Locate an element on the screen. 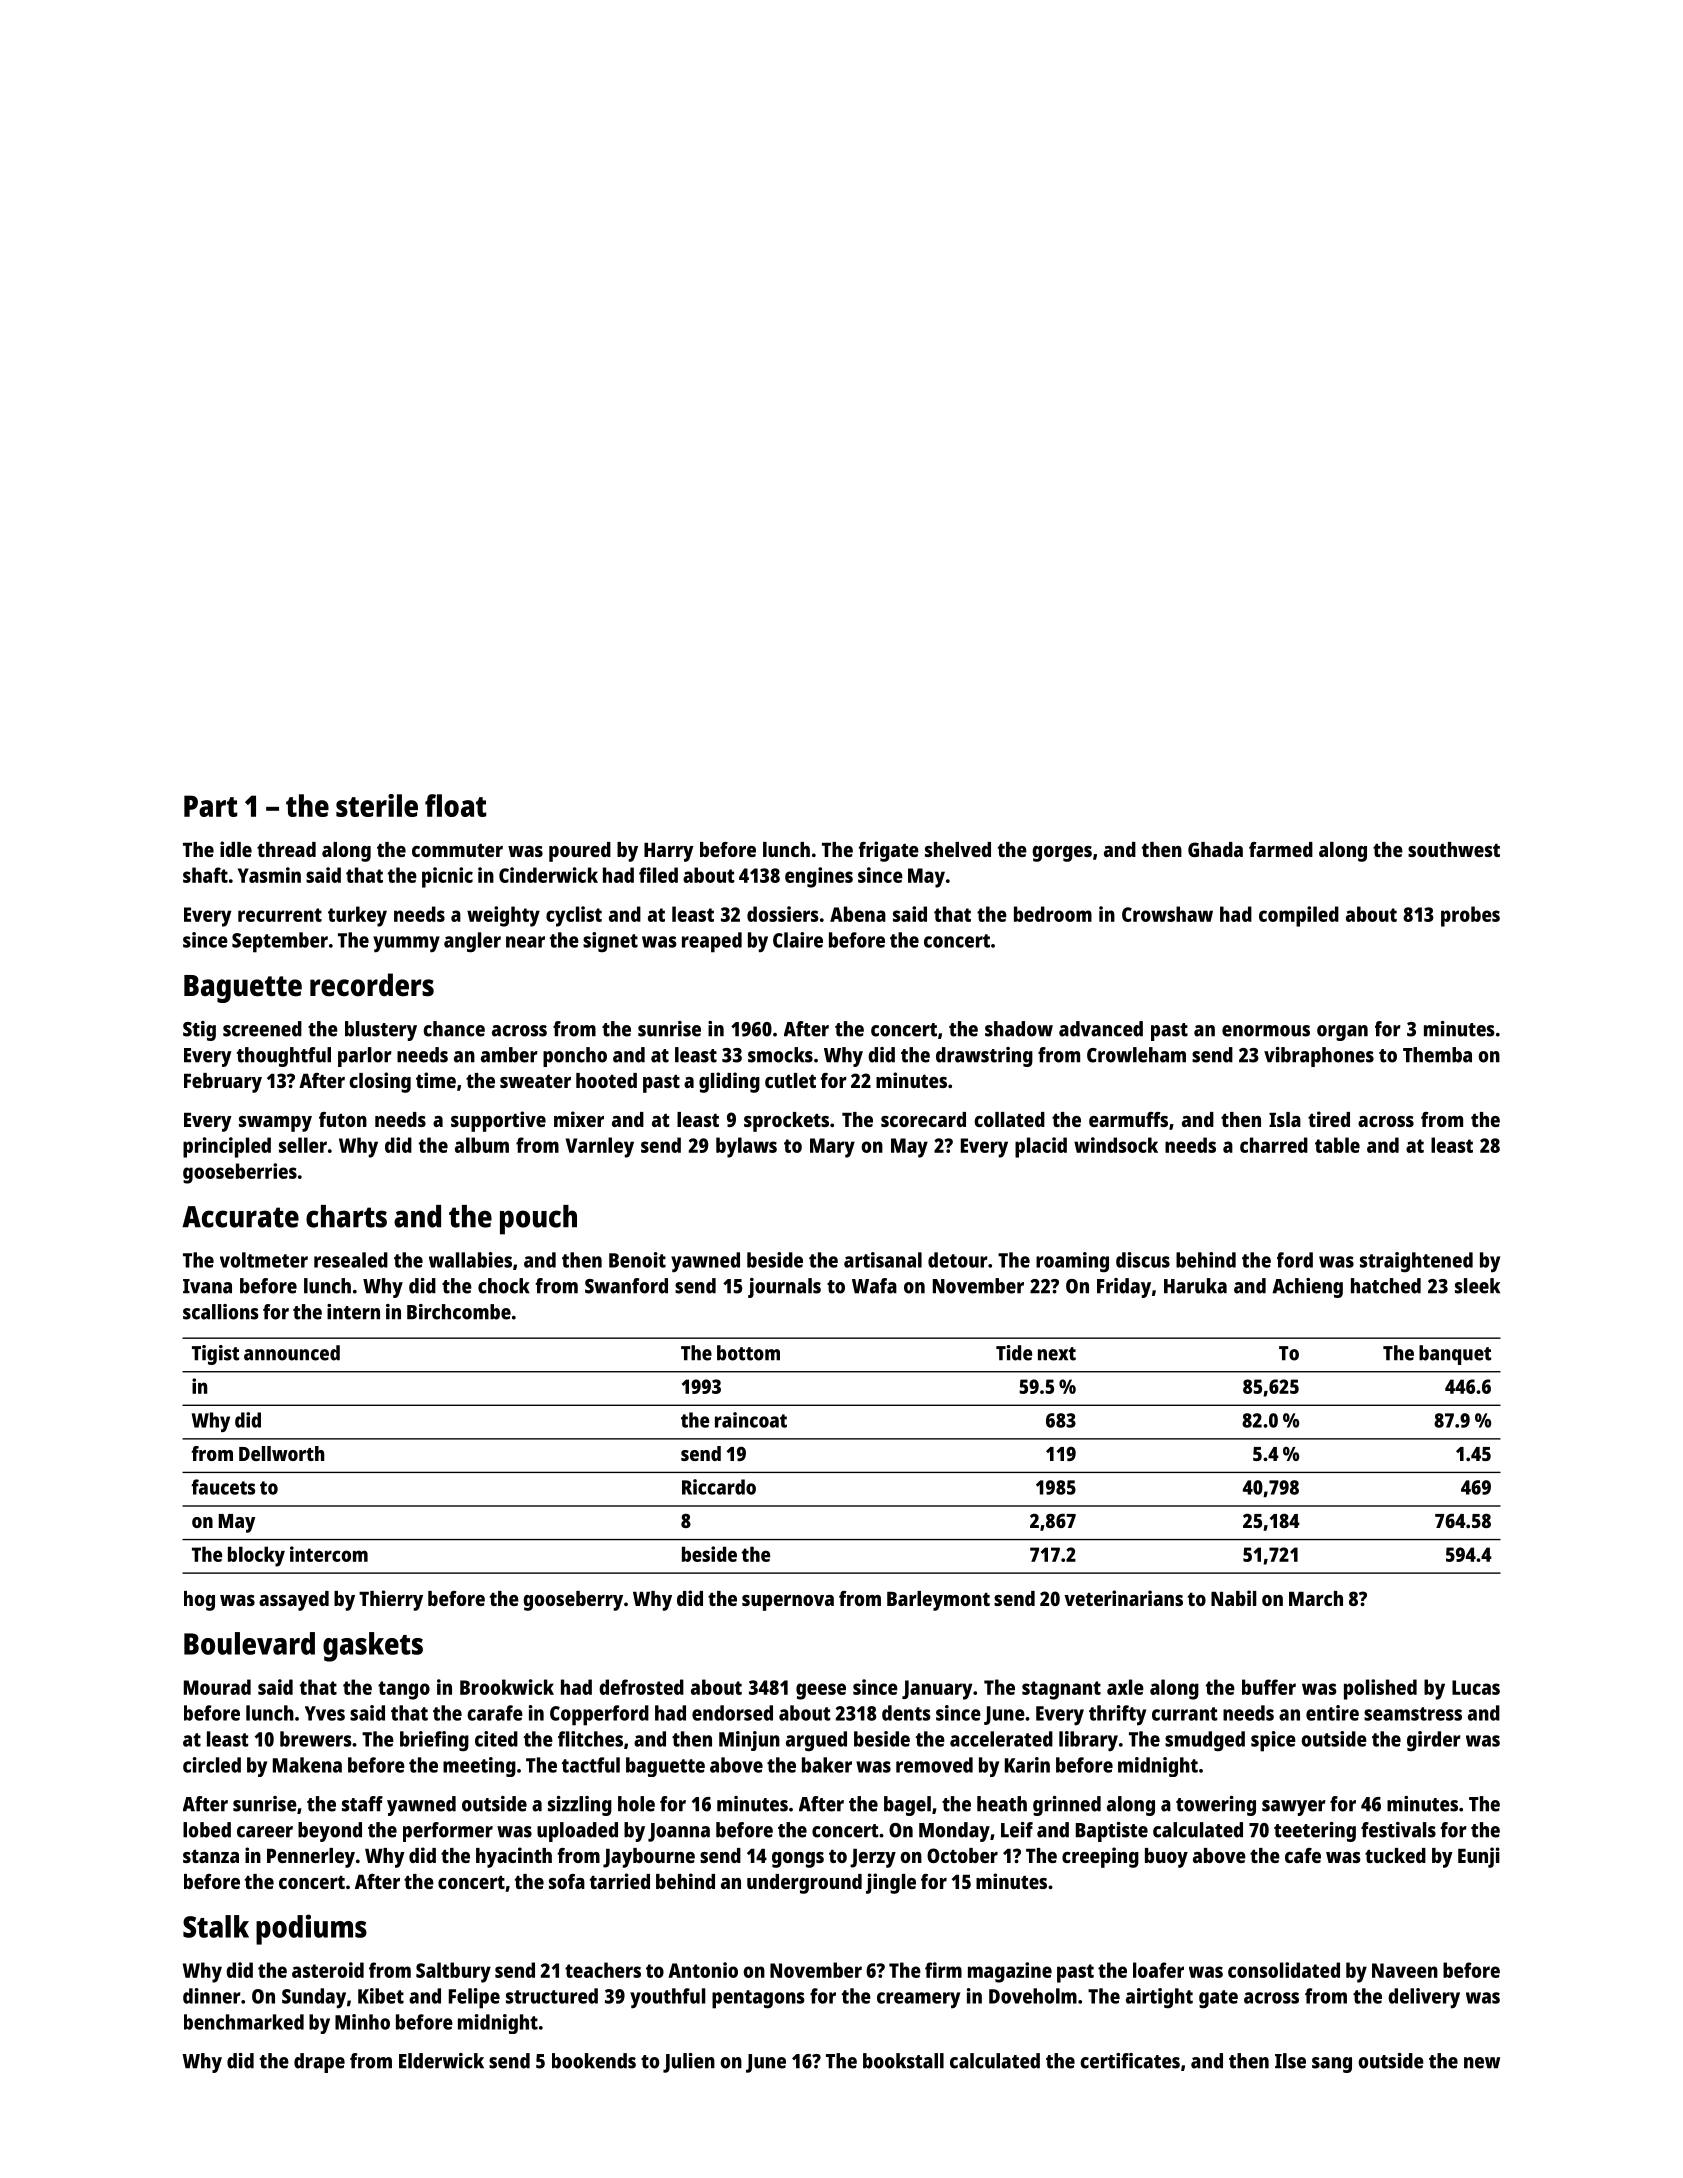  Boulevard is located at coordinates (249, 1643).
